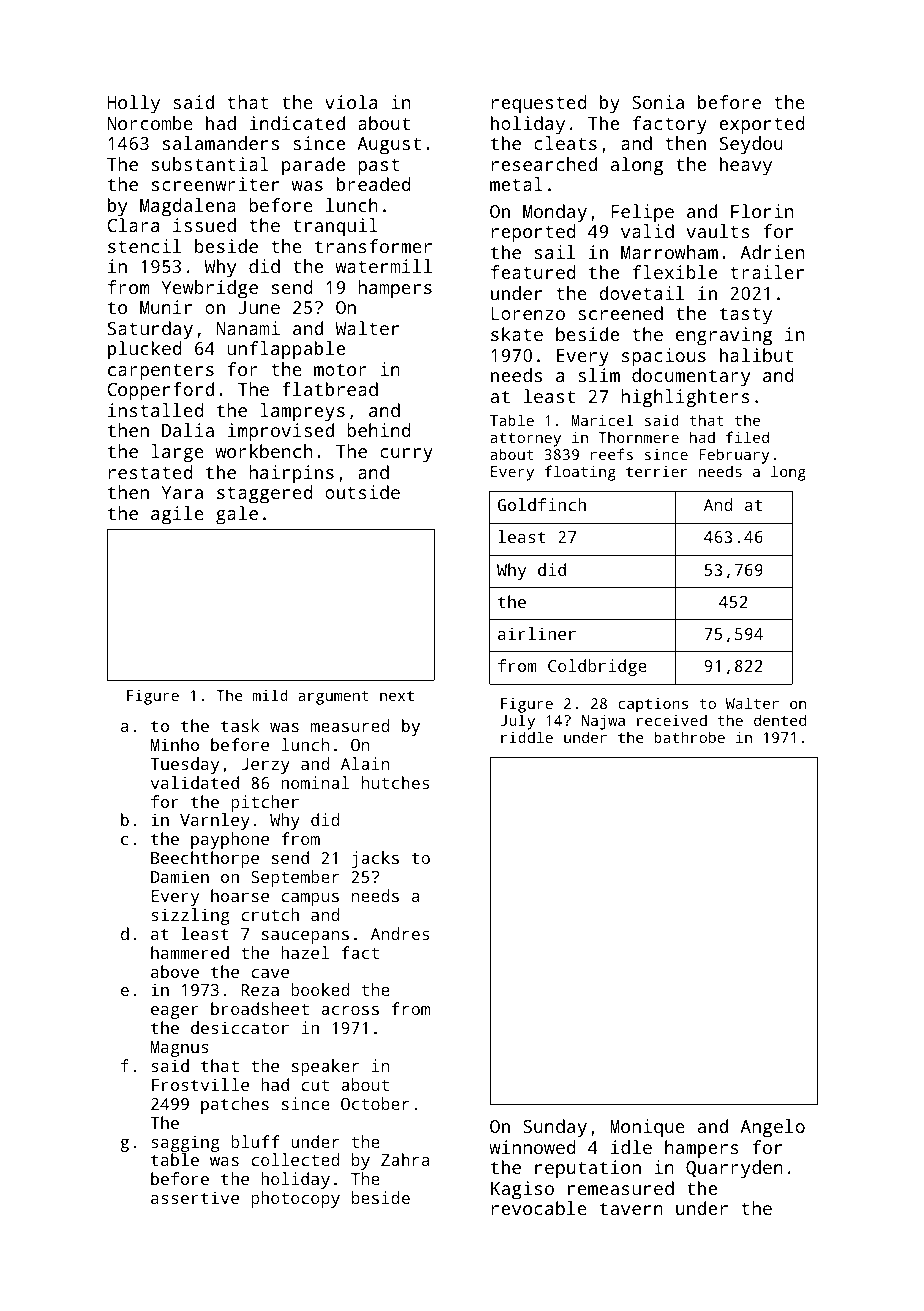 The height and width of the document is (1311, 924). Describe the element at coordinates (772, 252) in the document. I see `Adrien` at that location.
